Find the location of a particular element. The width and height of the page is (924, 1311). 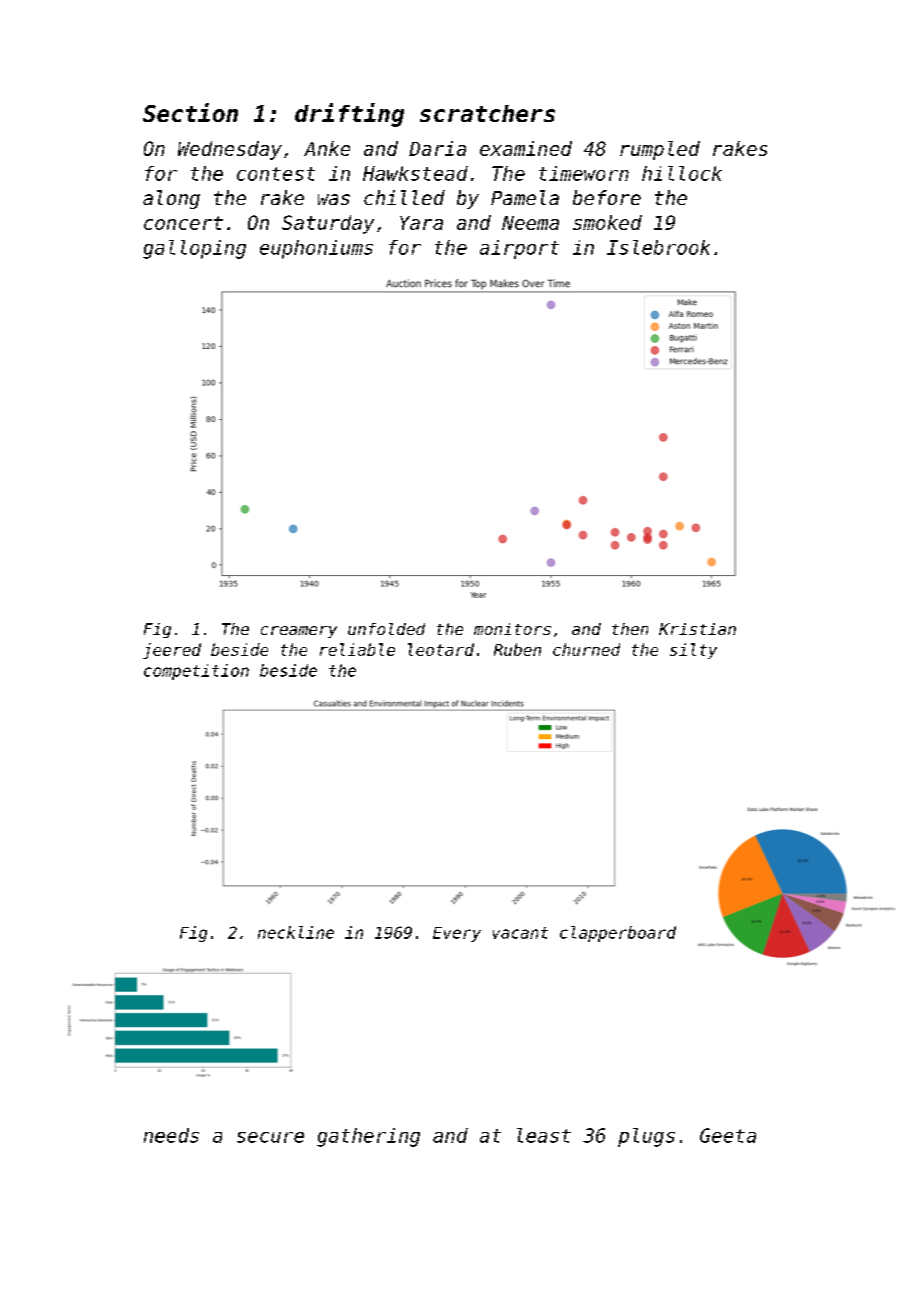

neckline is located at coordinates (296, 932).
